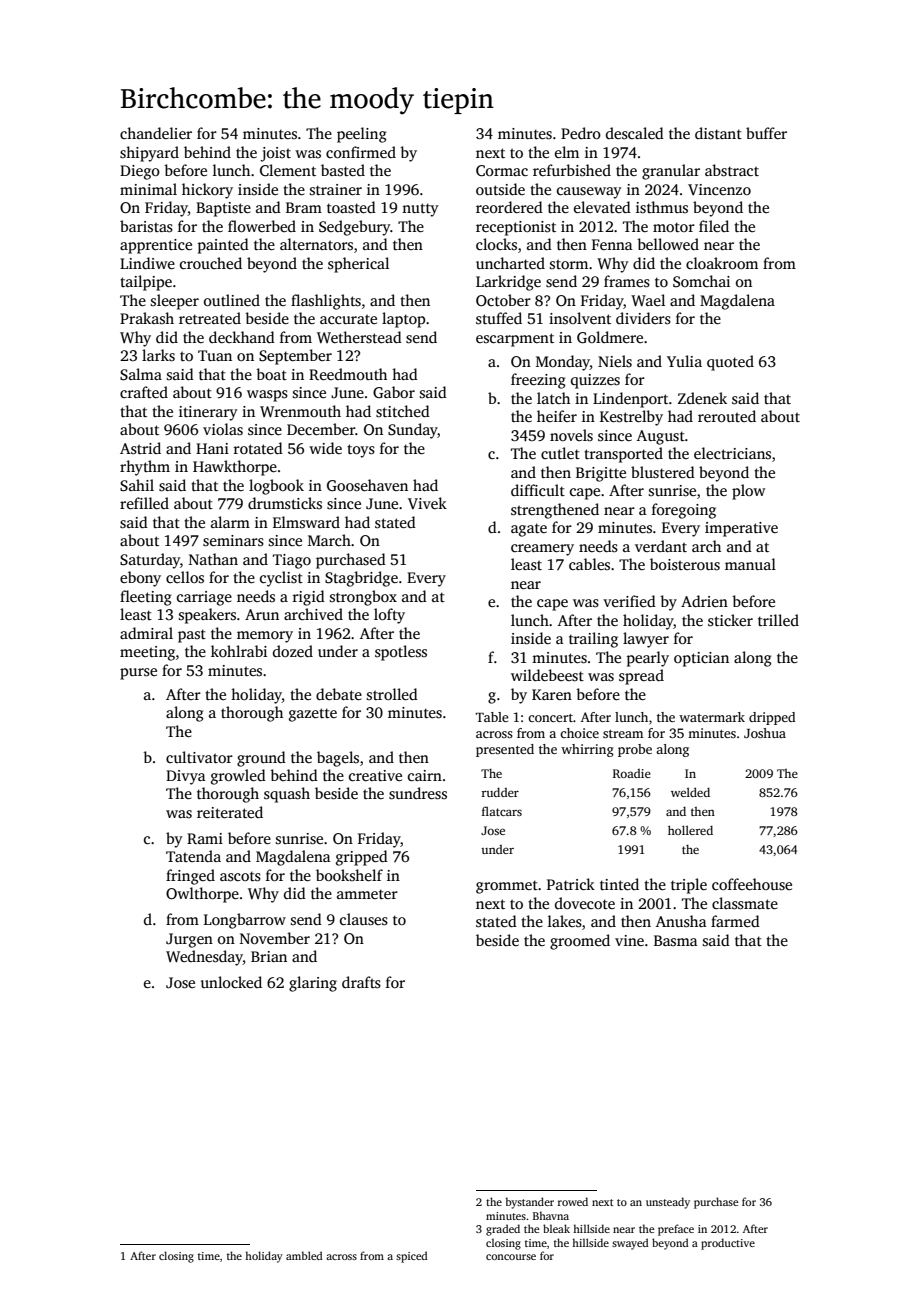  I want to click on Wael, so click(648, 300).
